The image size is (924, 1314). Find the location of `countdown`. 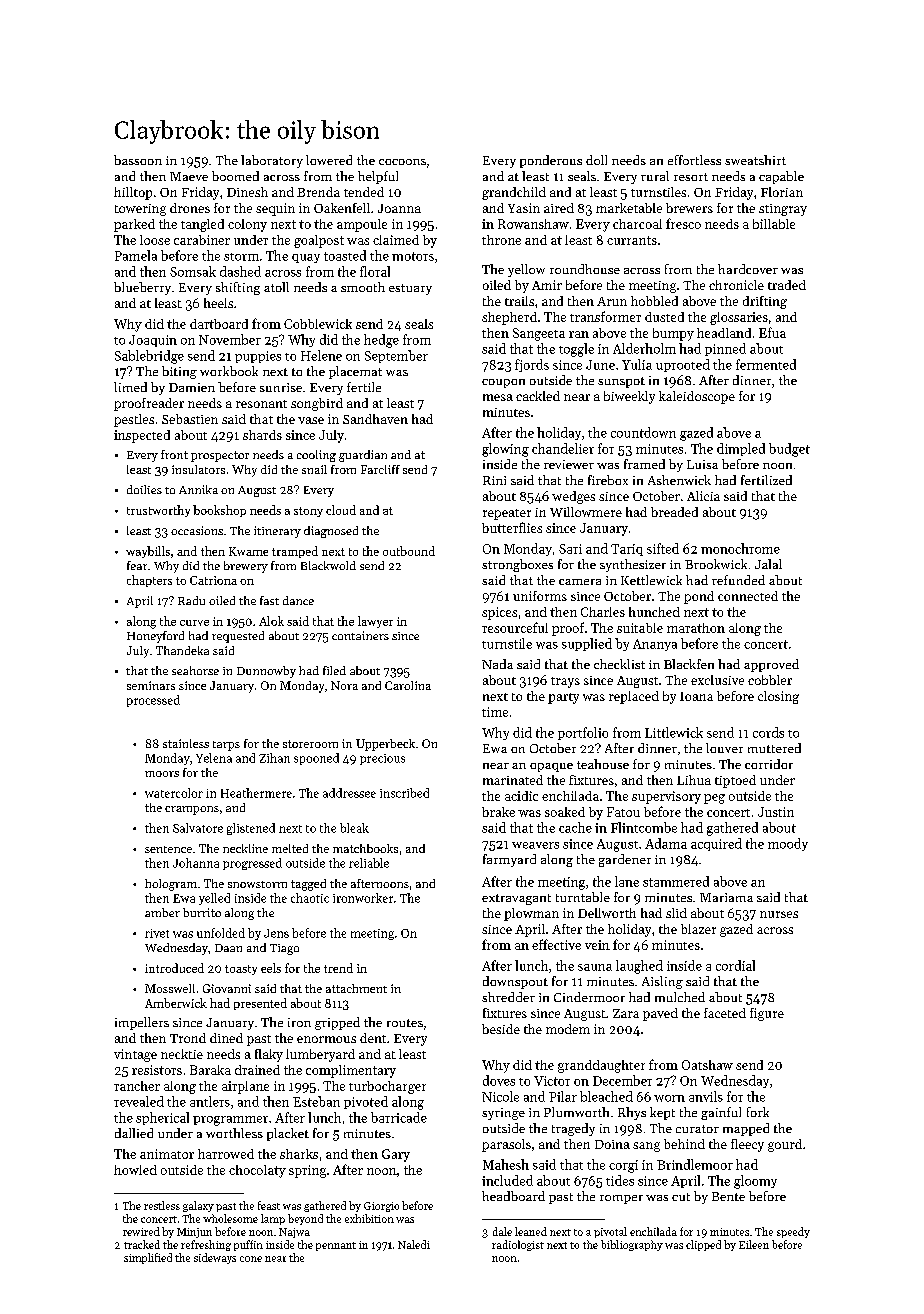

countdown is located at coordinates (643, 432).
